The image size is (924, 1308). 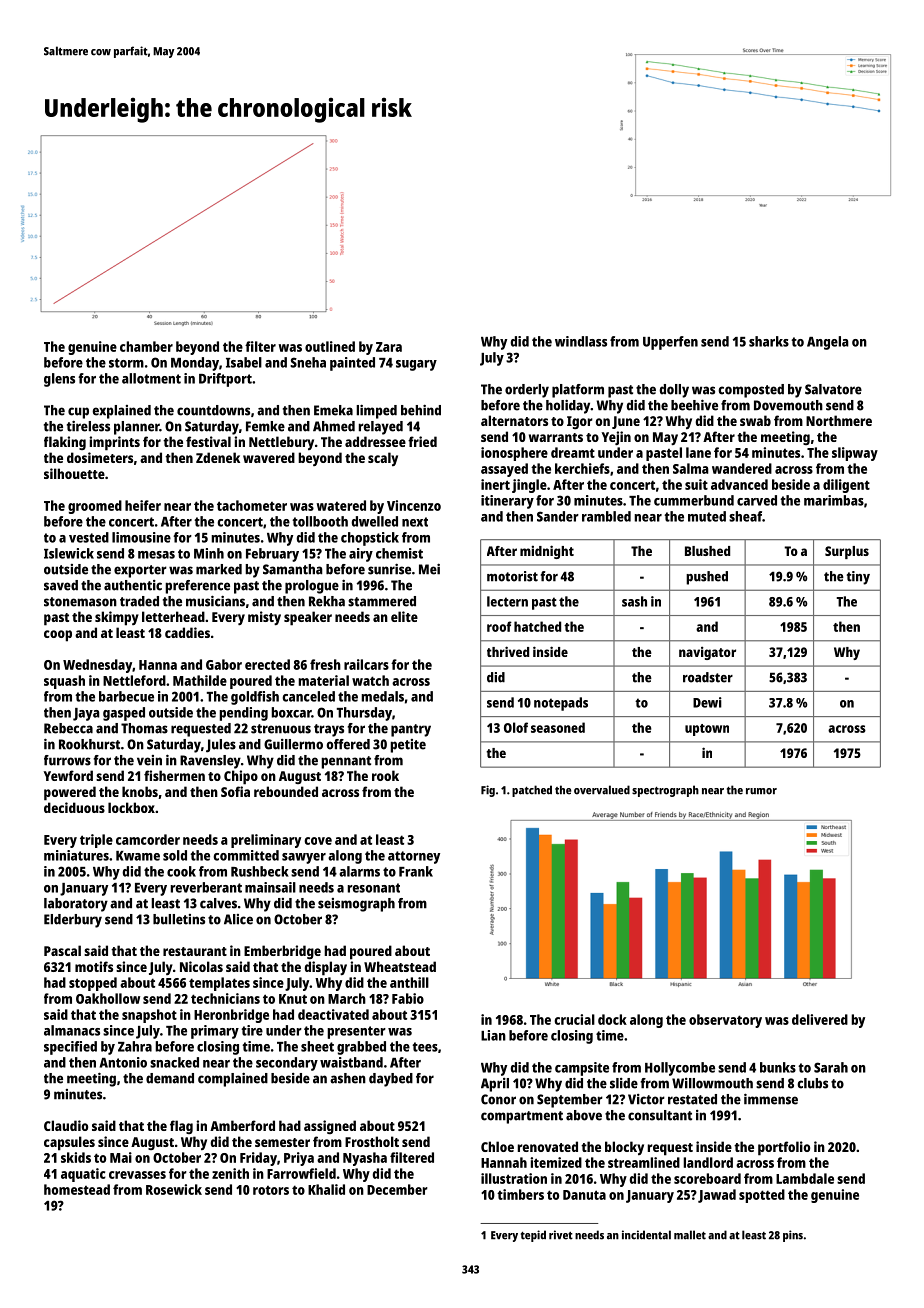 I want to click on caddies, so click(x=187, y=632).
